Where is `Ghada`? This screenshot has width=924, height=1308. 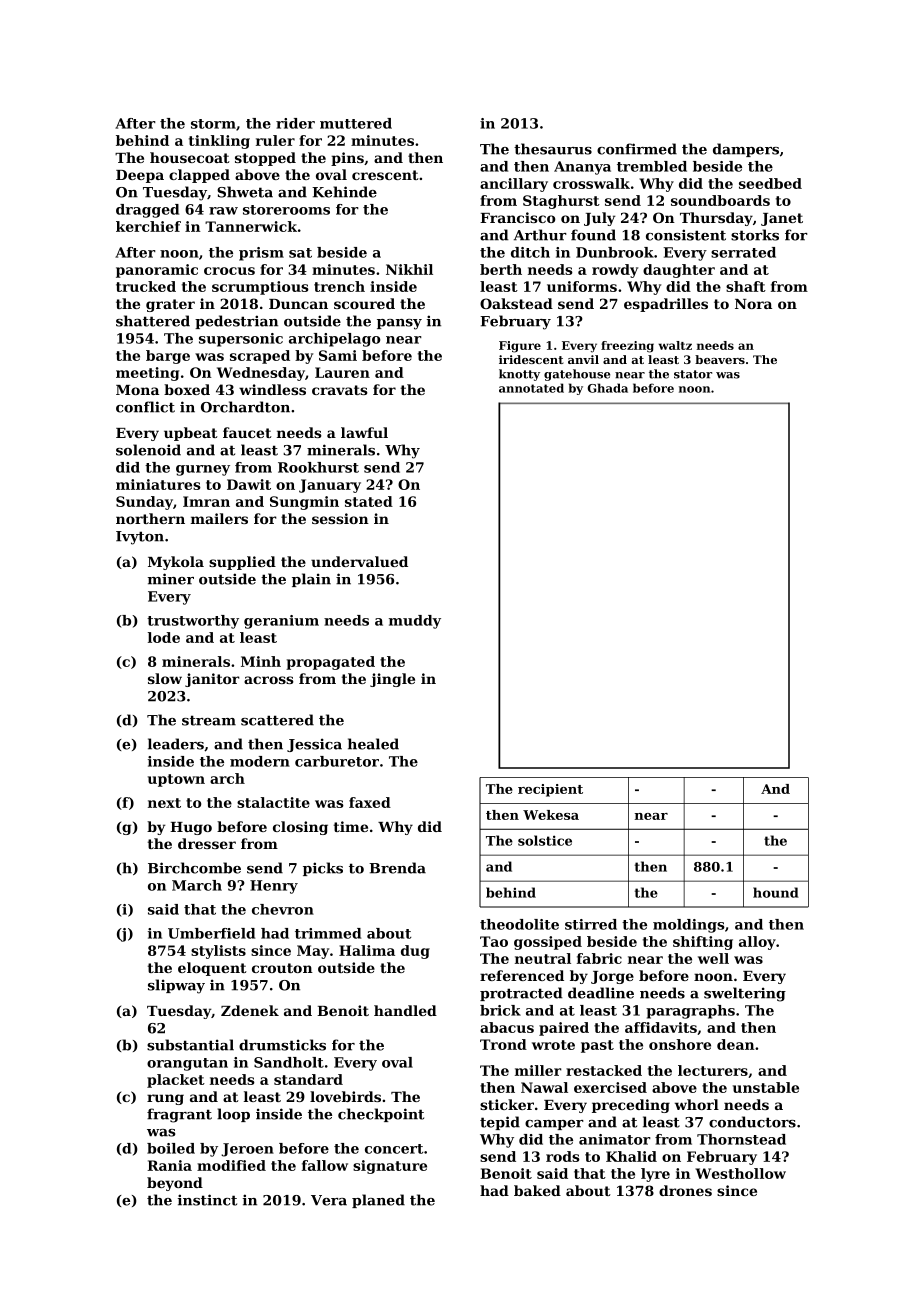 Ghada is located at coordinates (608, 388).
